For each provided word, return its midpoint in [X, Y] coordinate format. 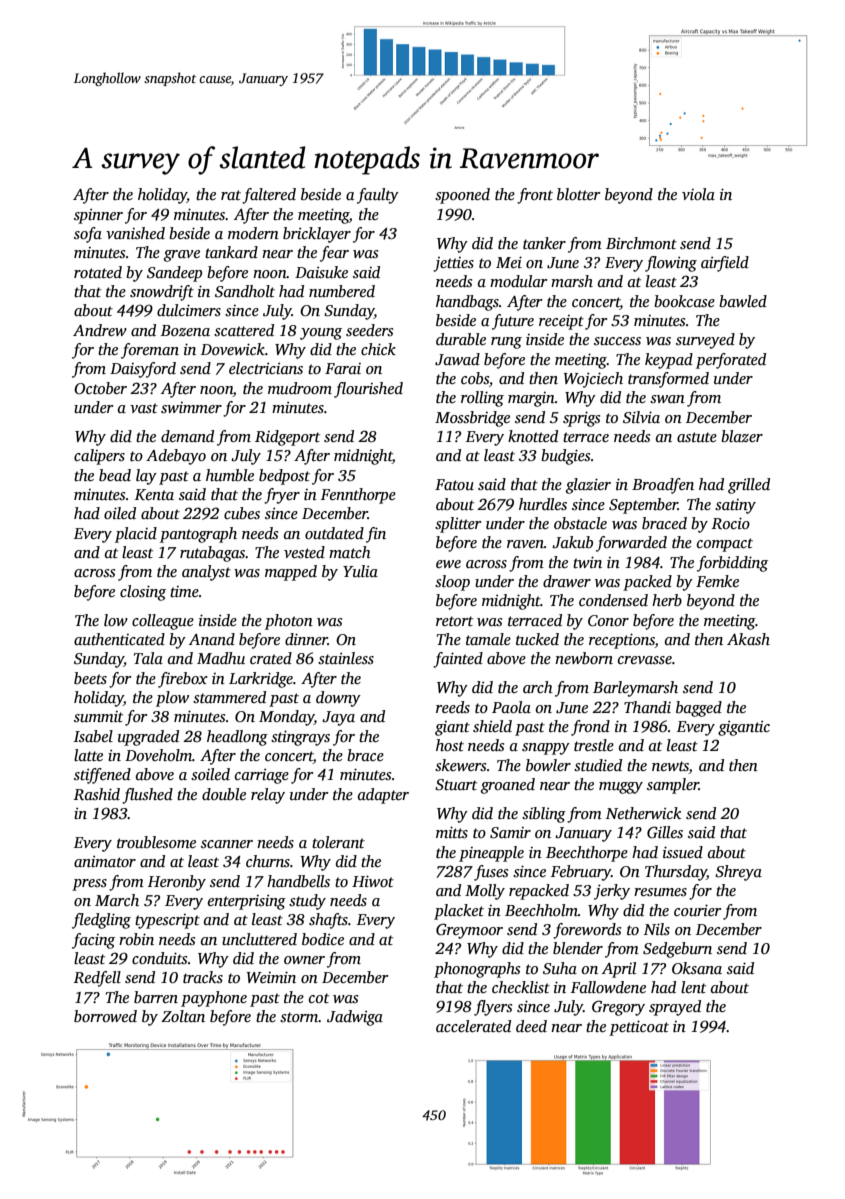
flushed [147, 796]
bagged [699, 709]
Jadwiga [355, 1018]
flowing [671, 264]
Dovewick [233, 349]
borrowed [105, 1016]
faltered [269, 196]
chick [378, 349]
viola [698, 194]
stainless [346, 658]
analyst [206, 573]
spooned [462, 196]
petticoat [639, 1028]
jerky [612, 892]
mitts [452, 832]
